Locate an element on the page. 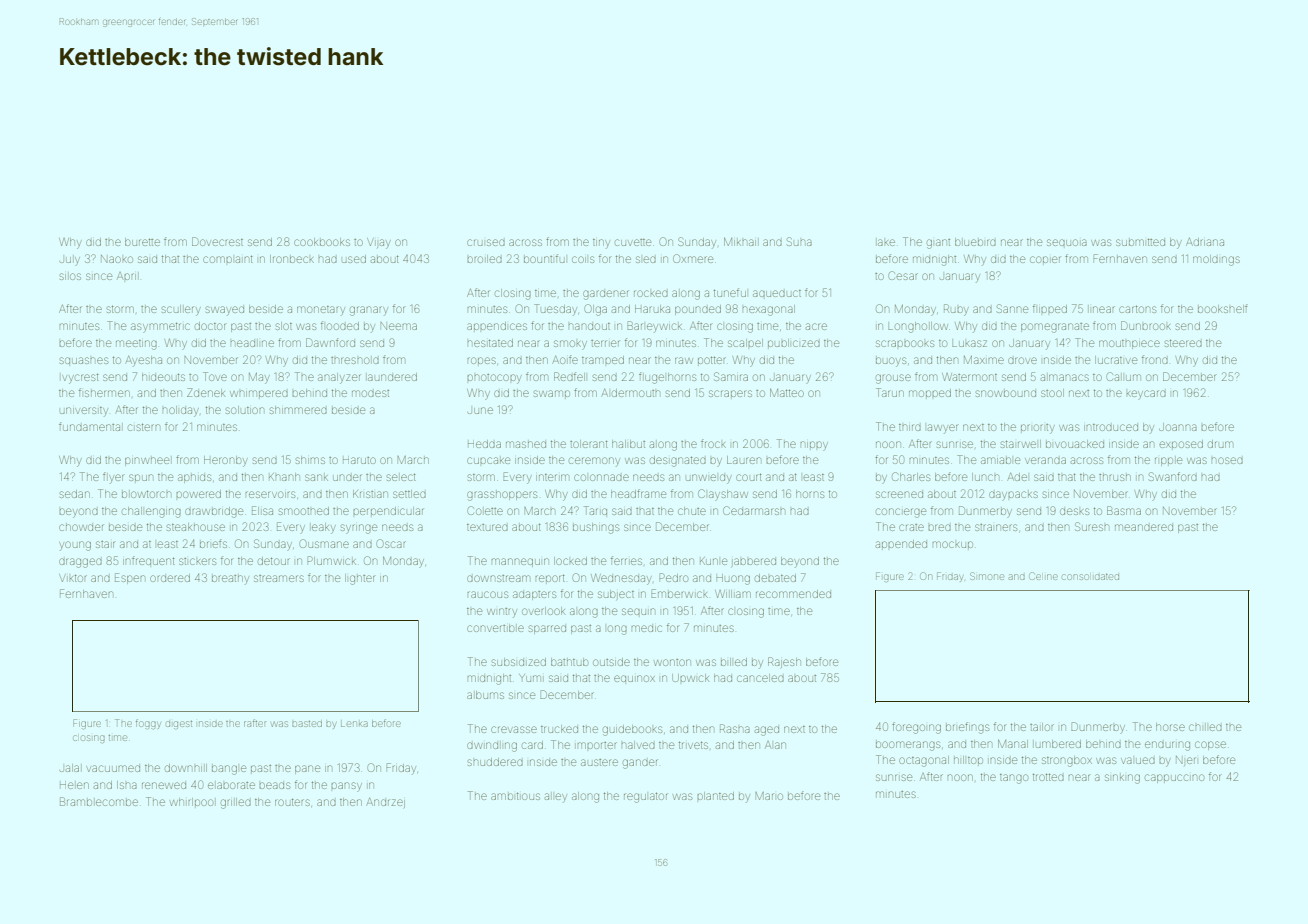  tramped is located at coordinates (603, 360).
